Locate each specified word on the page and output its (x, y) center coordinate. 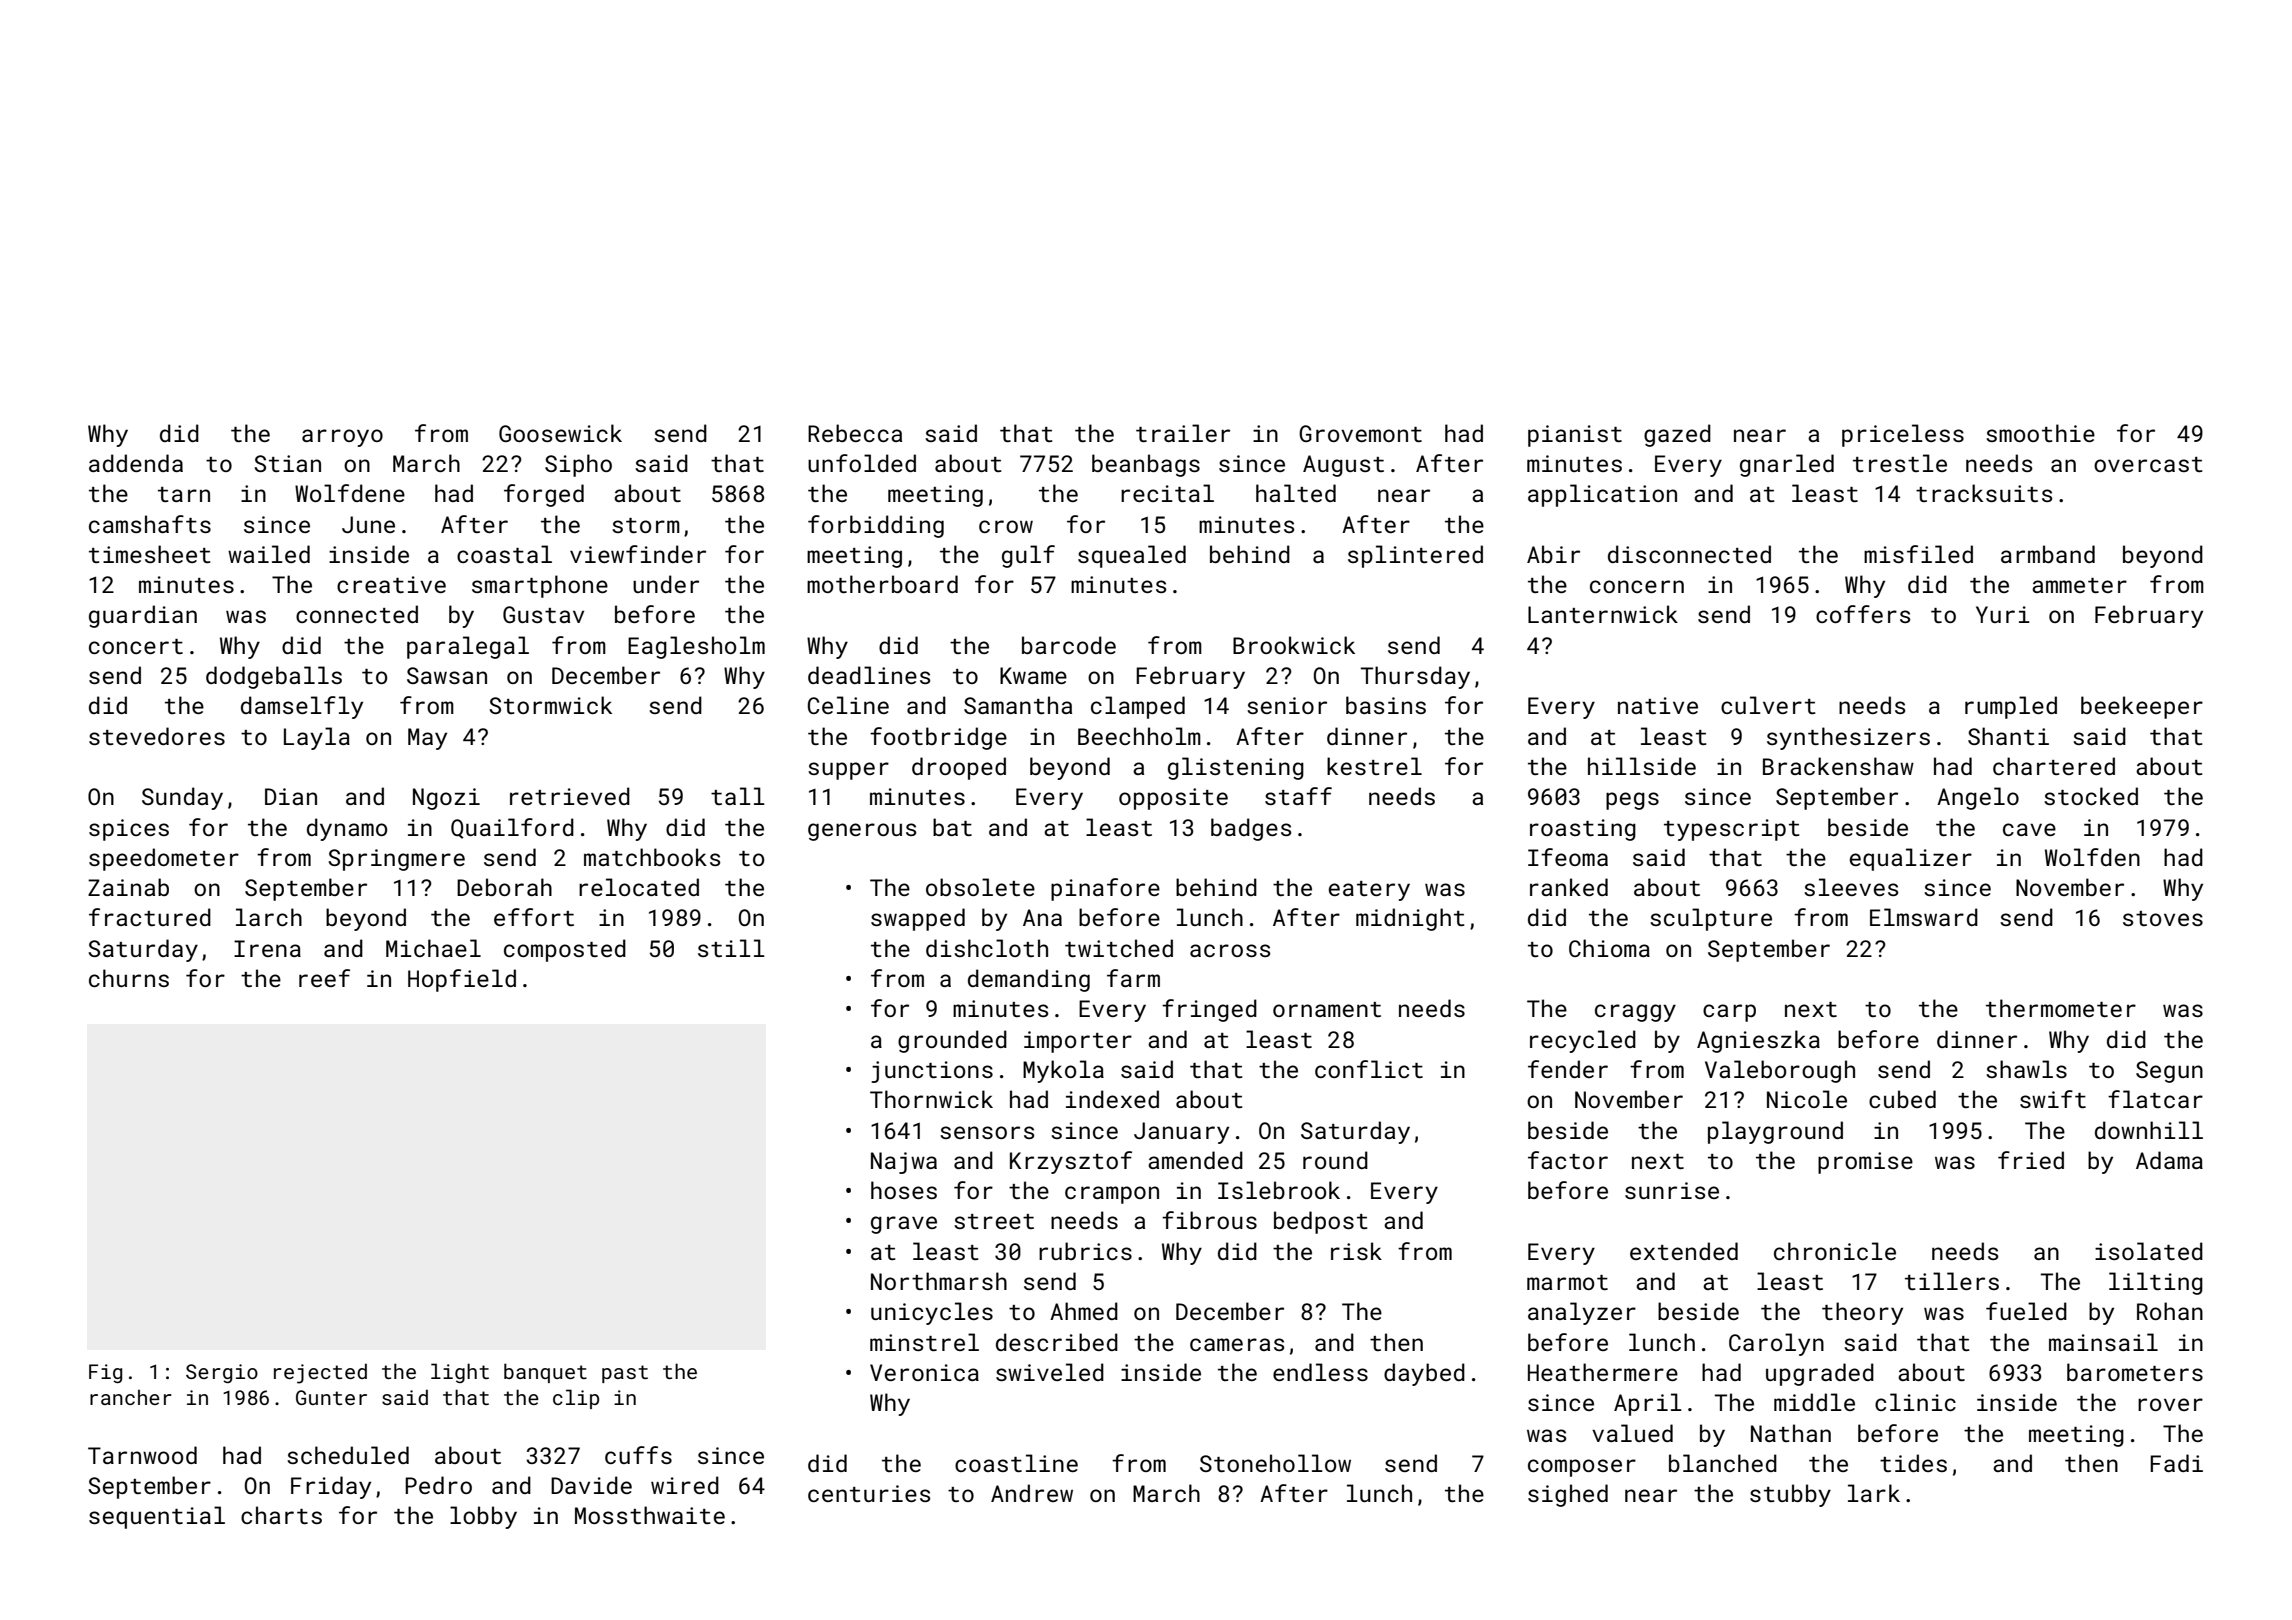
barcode (1069, 645)
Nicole (1807, 1099)
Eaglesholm (696, 647)
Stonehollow (1275, 1463)
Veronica (924, 1372)
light (460, 1373)
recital (1167, 493)
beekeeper (2142, 707)
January (1181, 1133)
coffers (1863, 614)
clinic (1915, 1402)
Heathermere (1603, 1372)
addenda (136, 463)
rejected (320, 1373)
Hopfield (462, 980)
